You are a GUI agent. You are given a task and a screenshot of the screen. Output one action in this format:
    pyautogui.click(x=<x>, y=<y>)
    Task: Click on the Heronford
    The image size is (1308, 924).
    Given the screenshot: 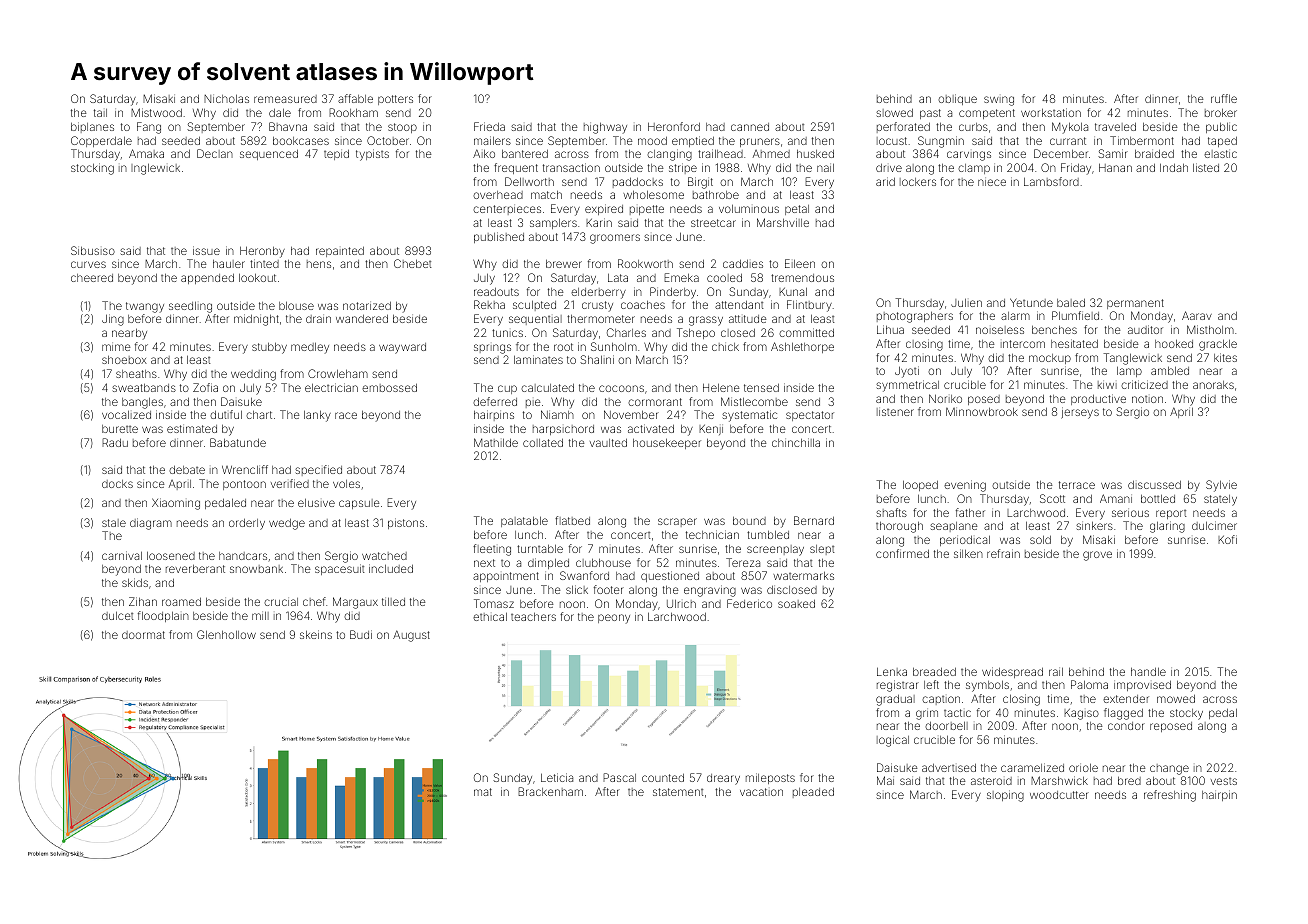 What is the action you would take?
    pyautogui.click(x=674, y=126)
